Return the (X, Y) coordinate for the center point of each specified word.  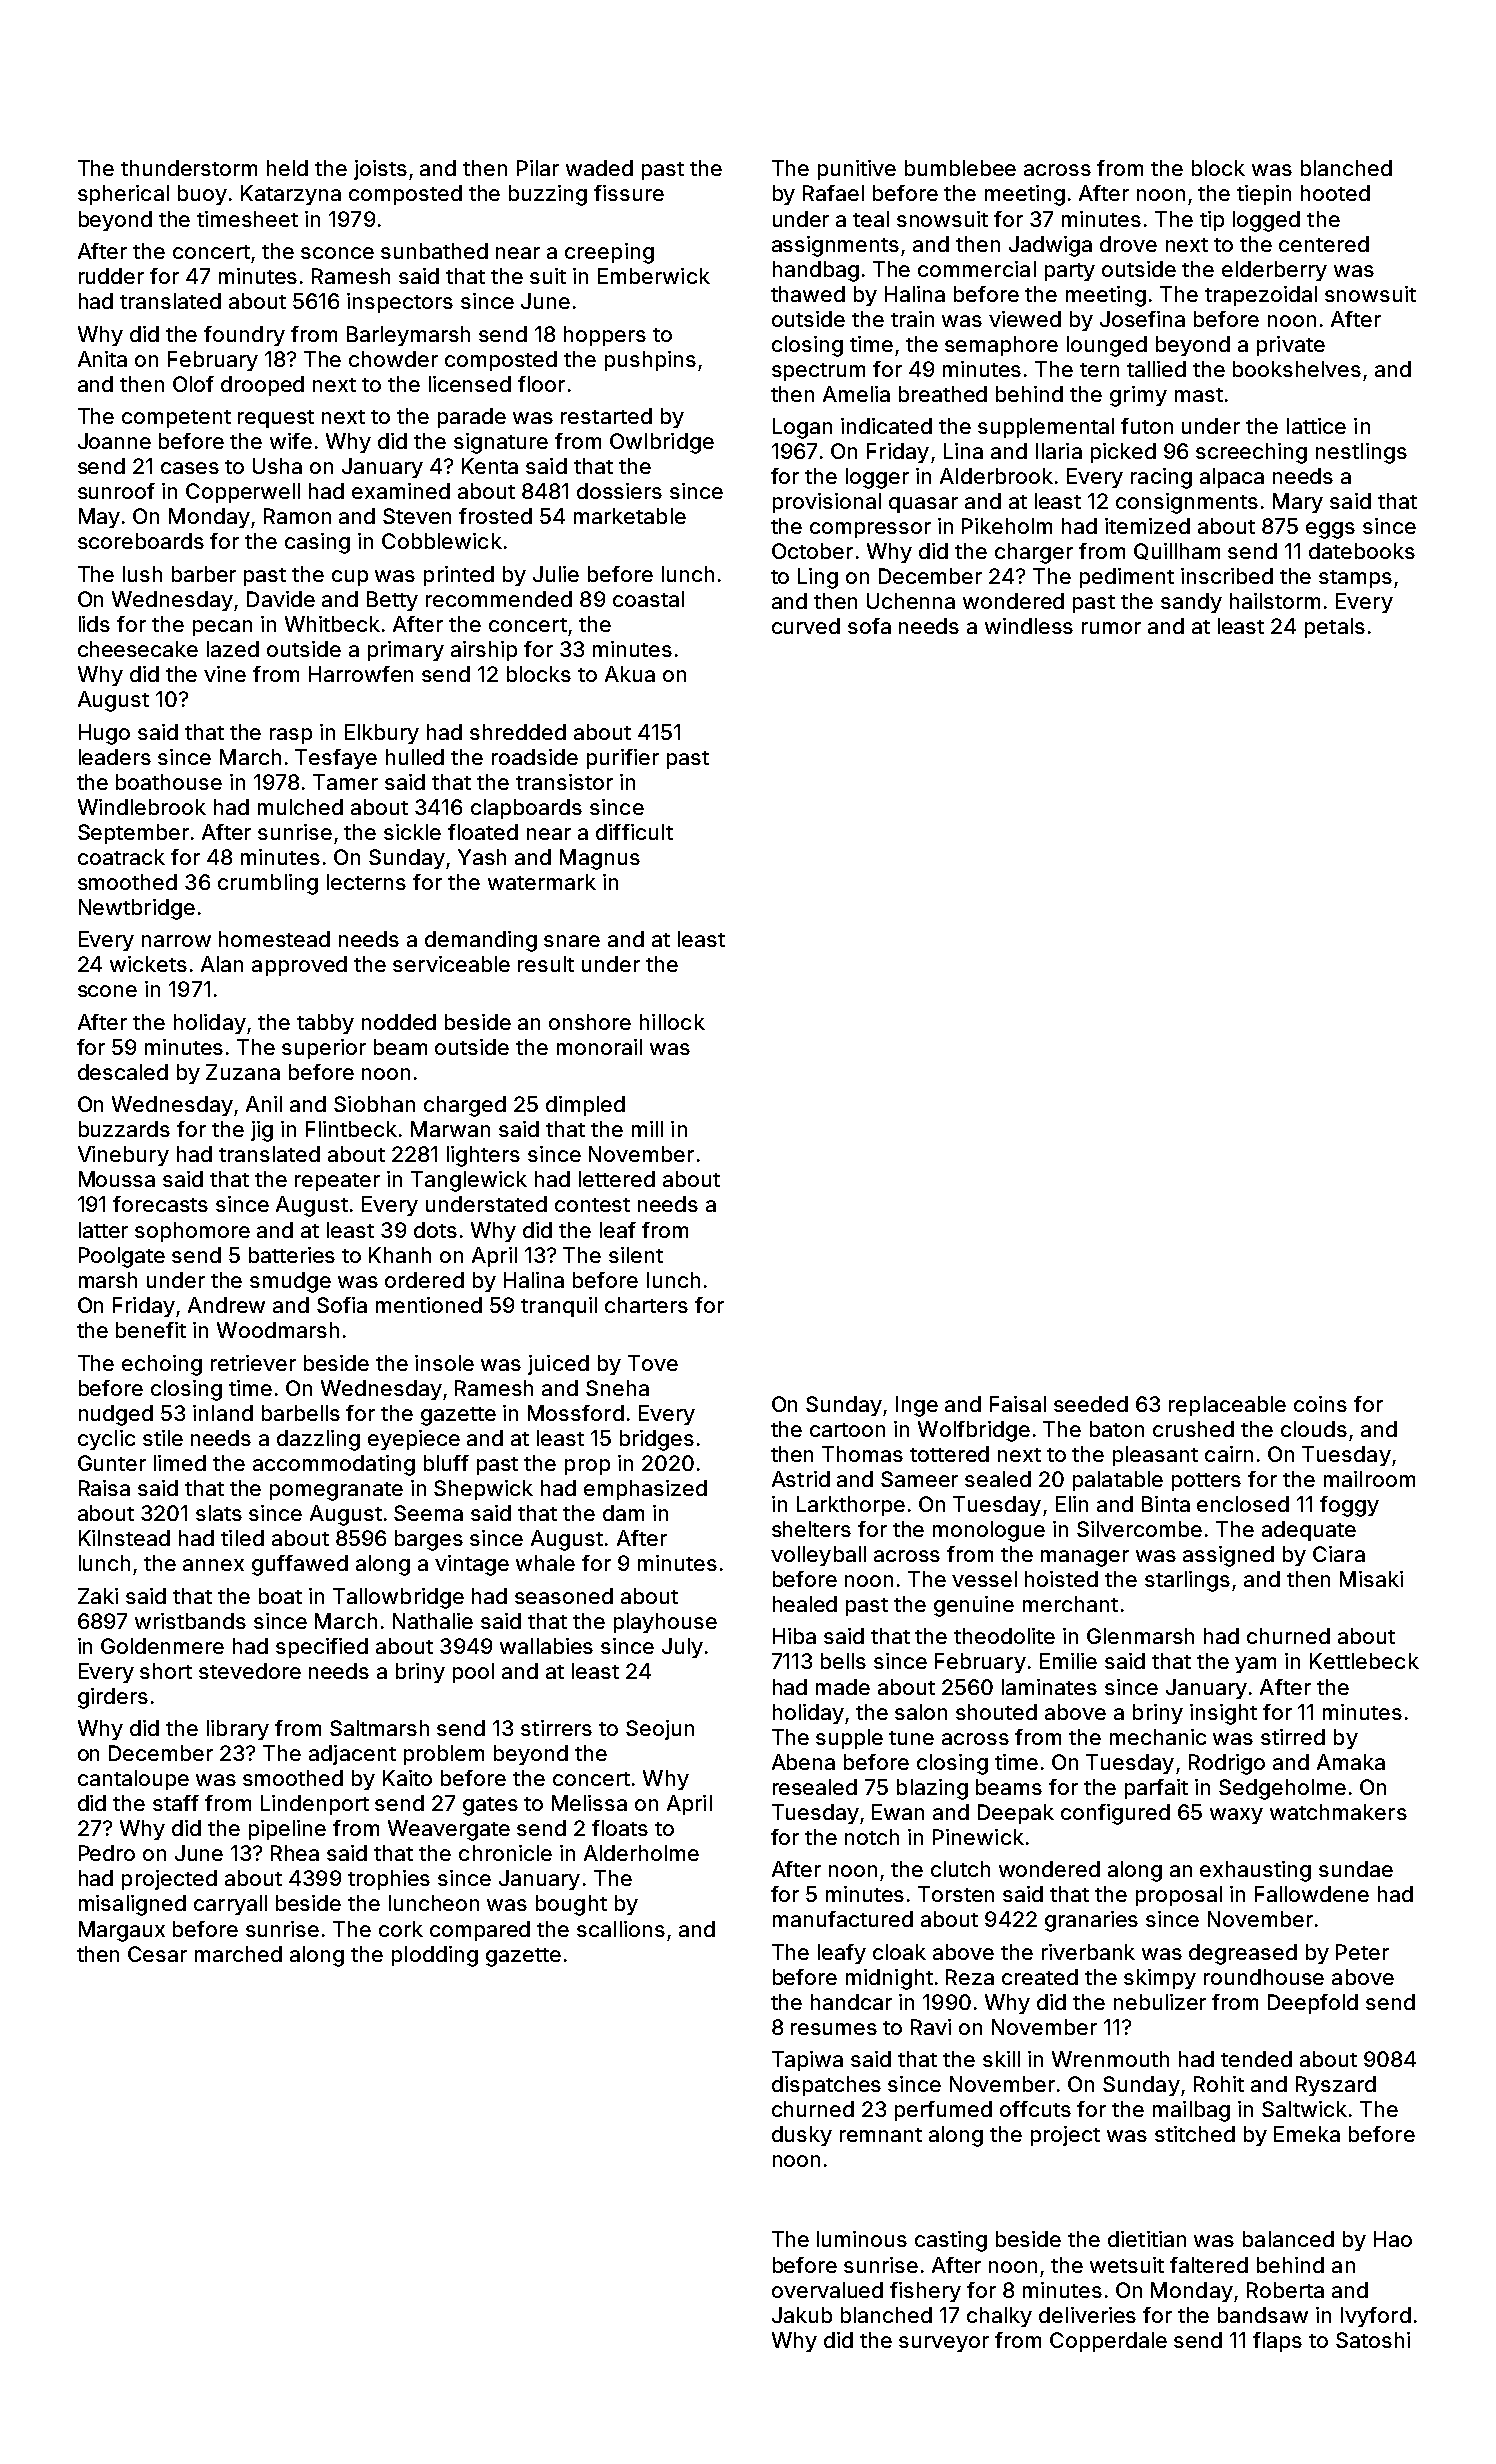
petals (1335, 628)
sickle (412, 832)
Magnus (600, 859)
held (287, 168)
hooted (1335, 193)
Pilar (538, 168)
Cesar (157, 1954)
